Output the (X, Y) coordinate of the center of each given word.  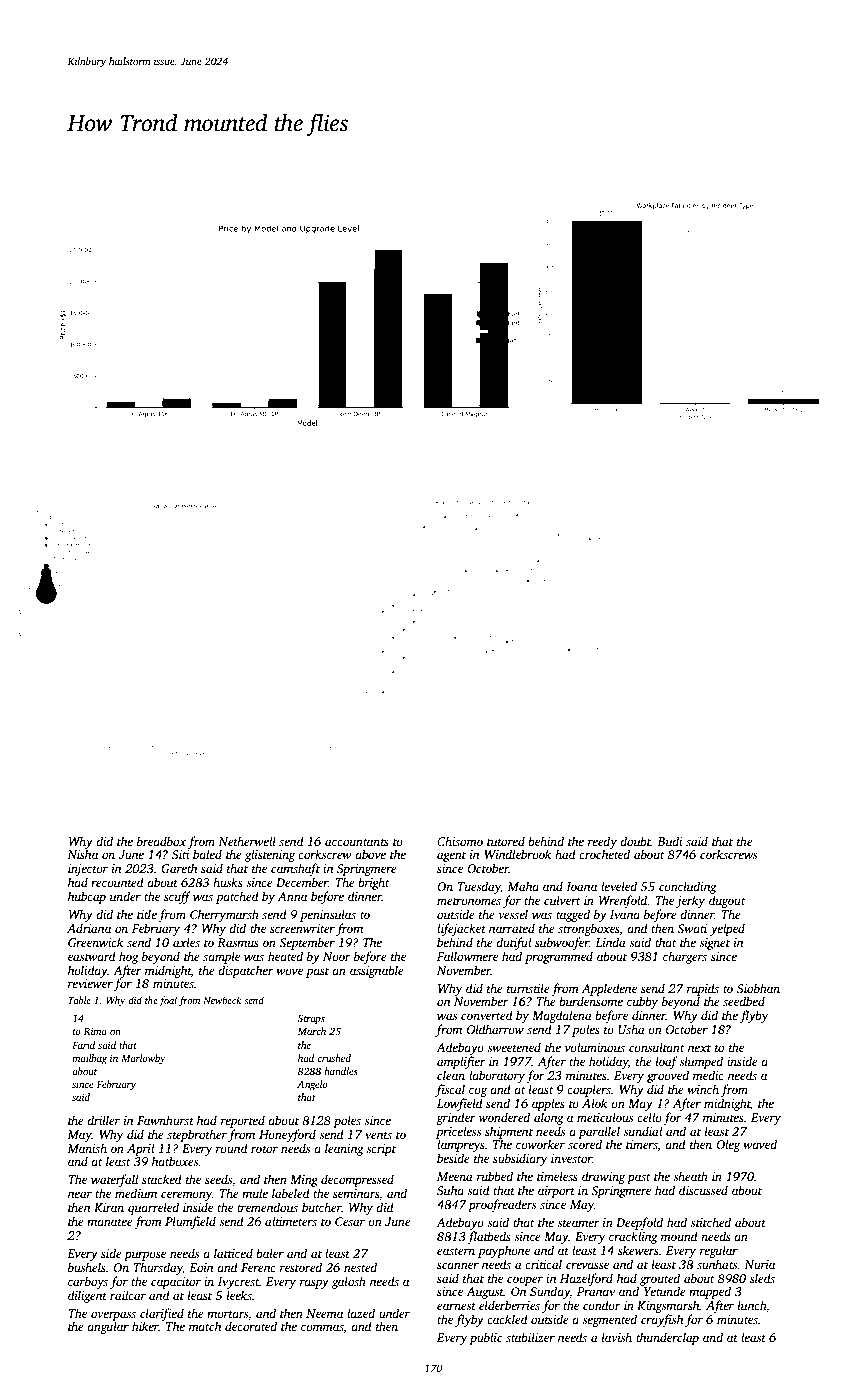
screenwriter (302, 928)
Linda (610, 942)
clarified (162, 1314)
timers (642, 1144)
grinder (456, 1118)
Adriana (89, 928)
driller (103, 1120)
